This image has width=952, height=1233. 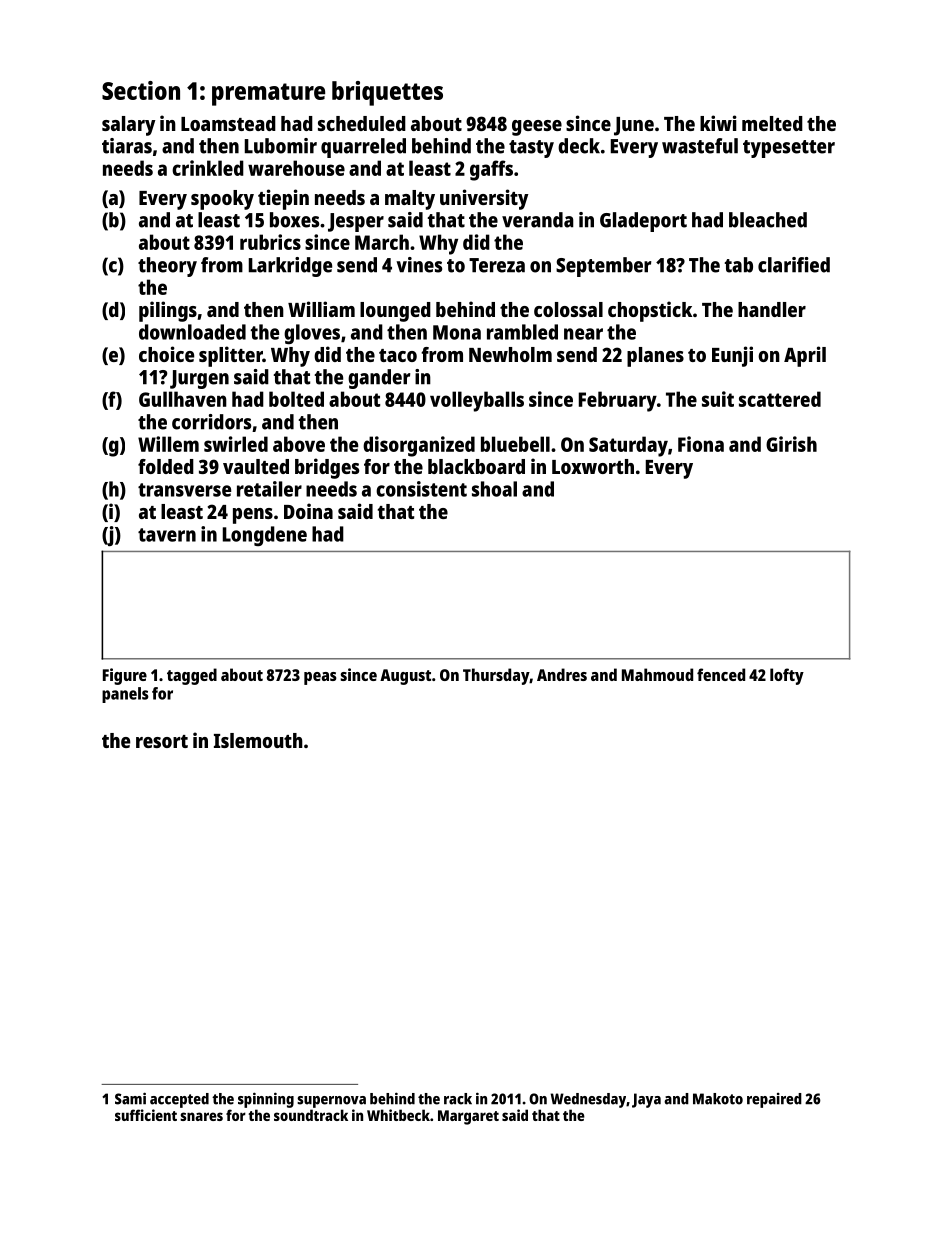 I want to click on tagged, so click(x=192, y=676).
